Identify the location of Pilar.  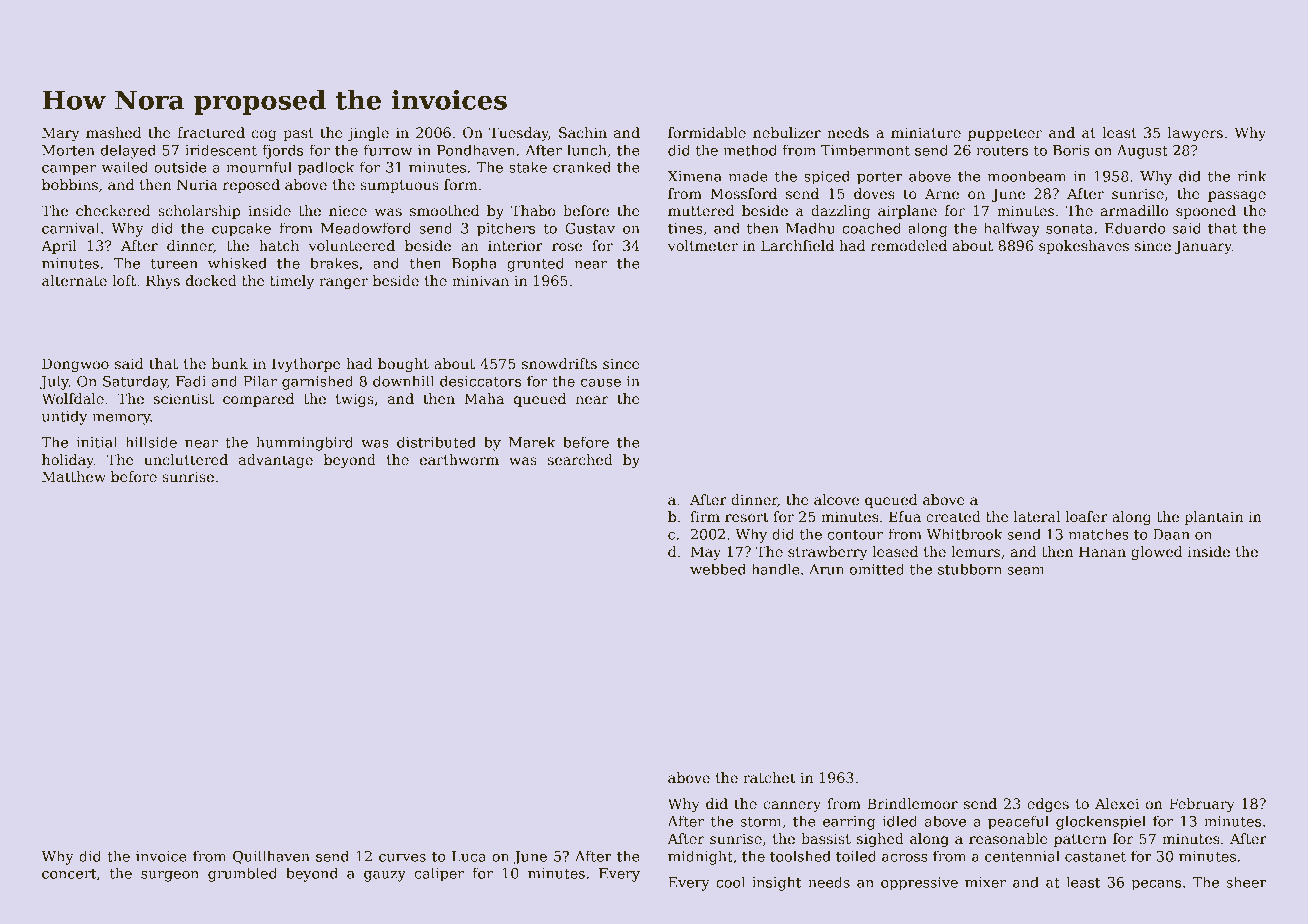
(260, 381).
